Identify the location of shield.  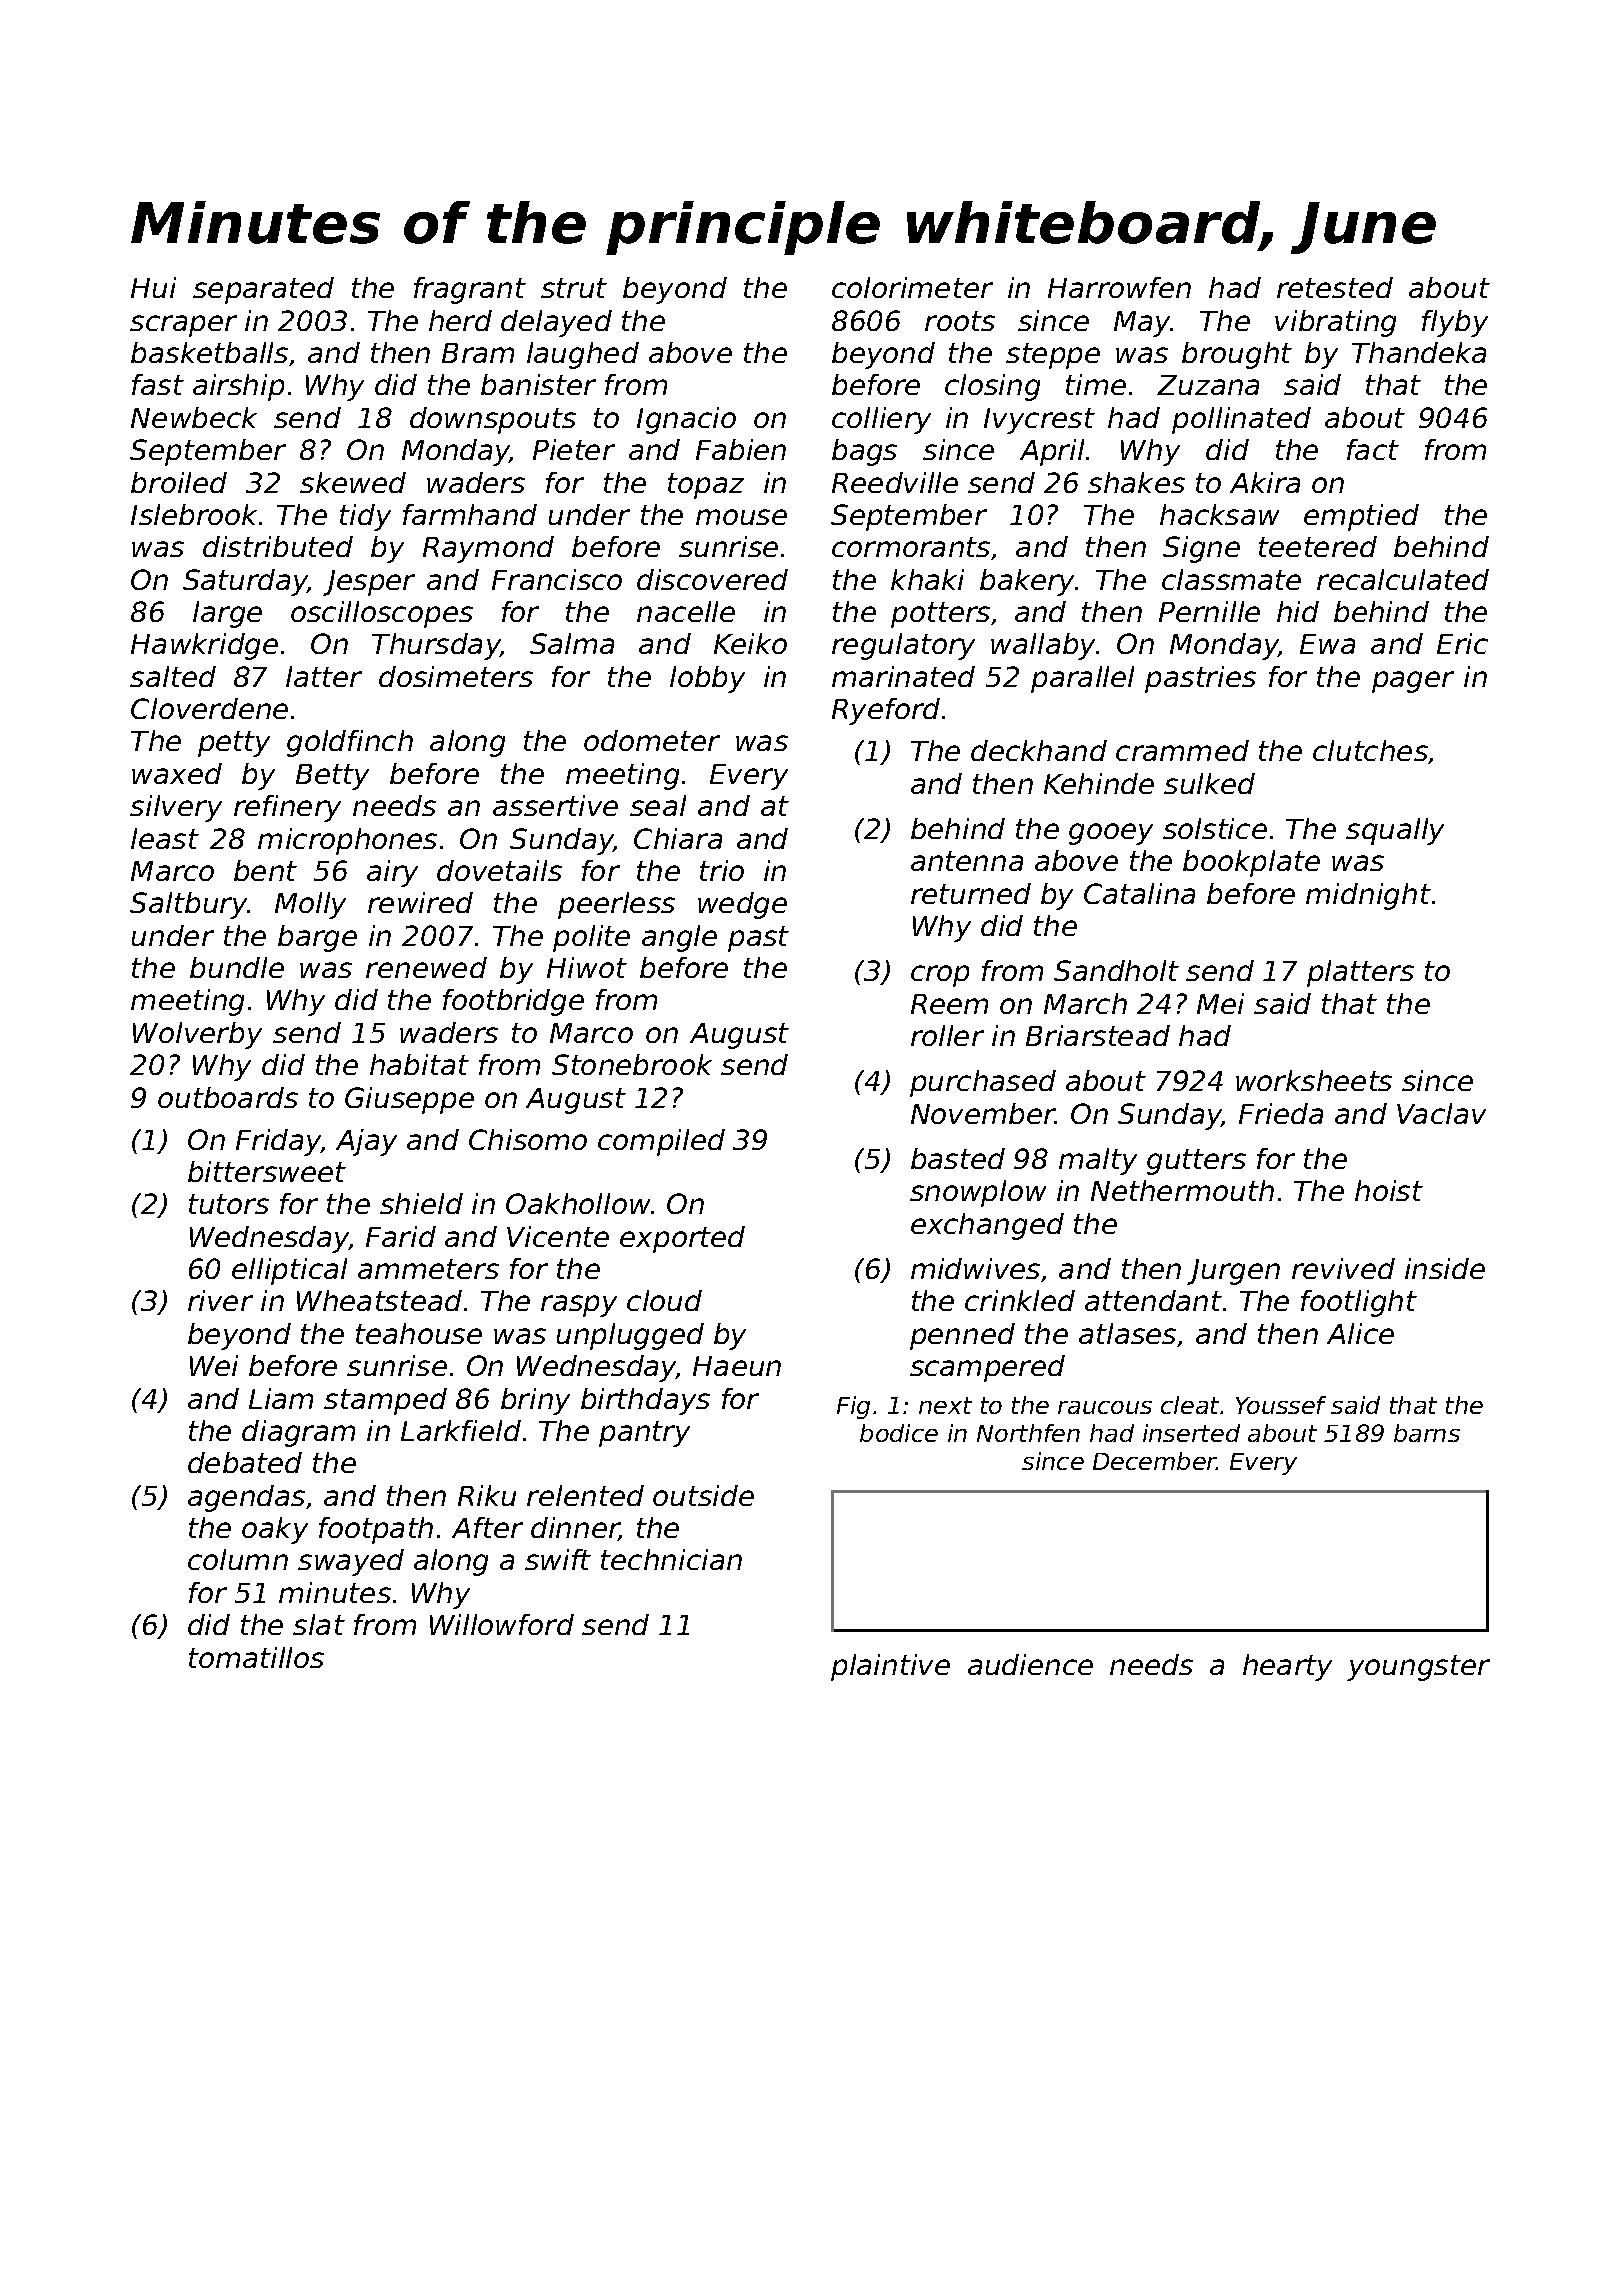
(421, 1203).
